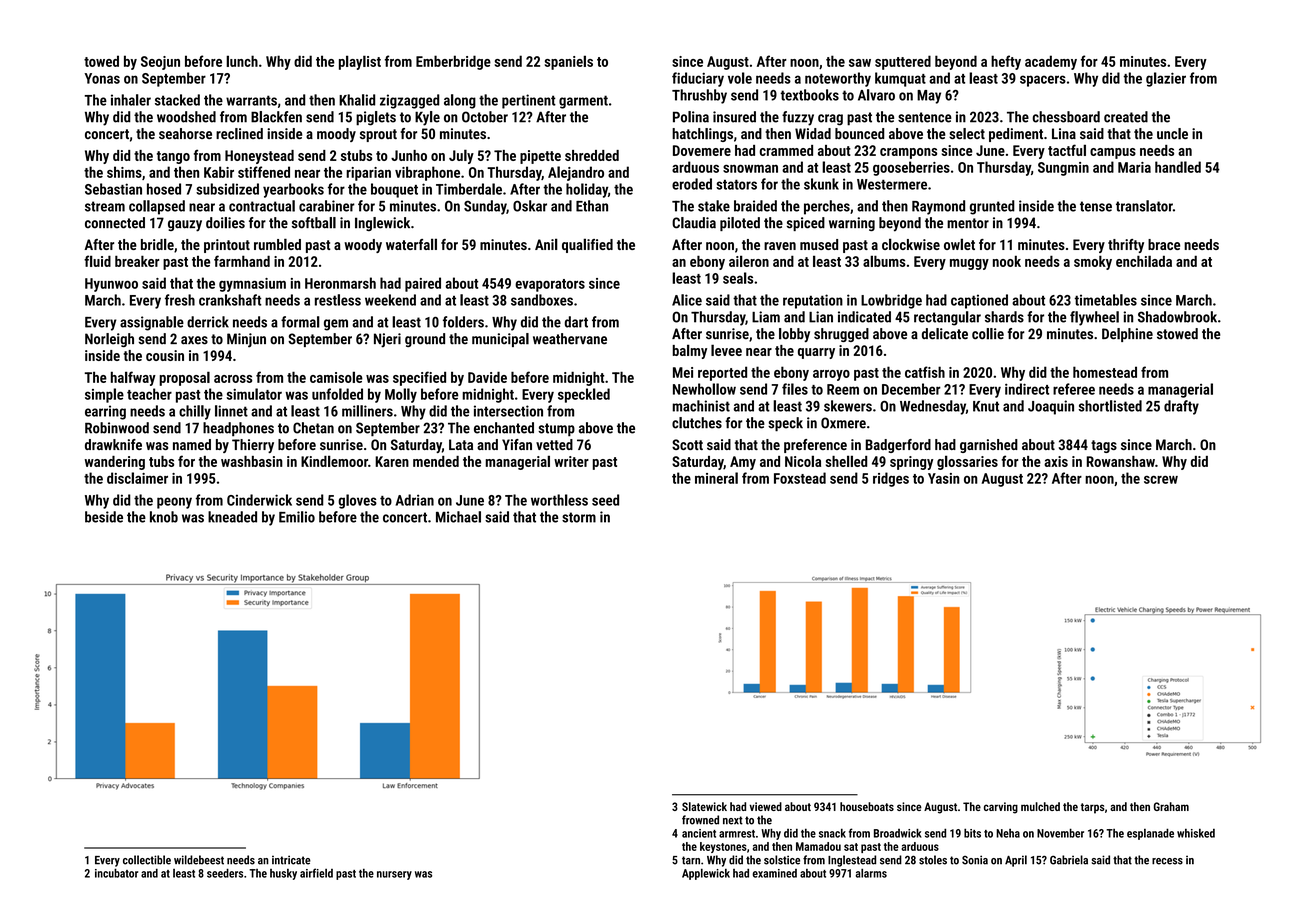  What do you see at coordinates (803, 461) in the screenshot?
I see `Nicola` at bounding box center [803, 461].
